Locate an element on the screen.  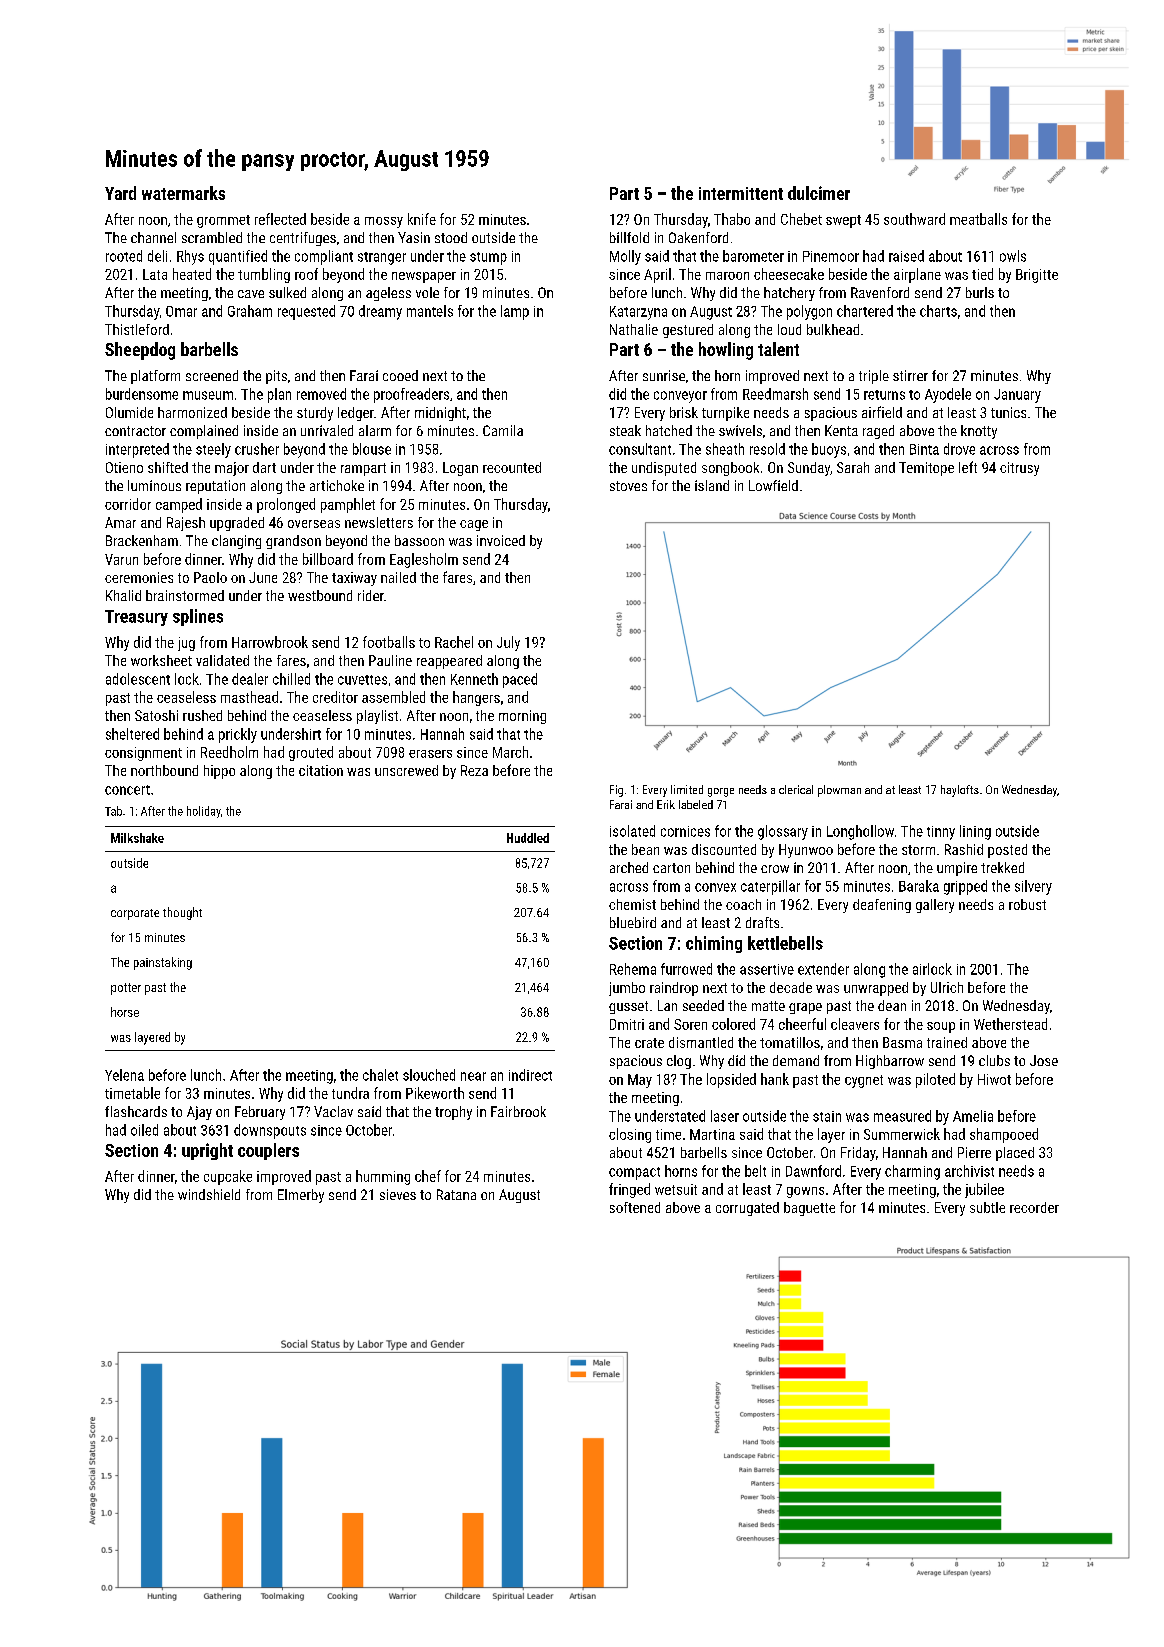
pits is located at coordinates (276, 377).
